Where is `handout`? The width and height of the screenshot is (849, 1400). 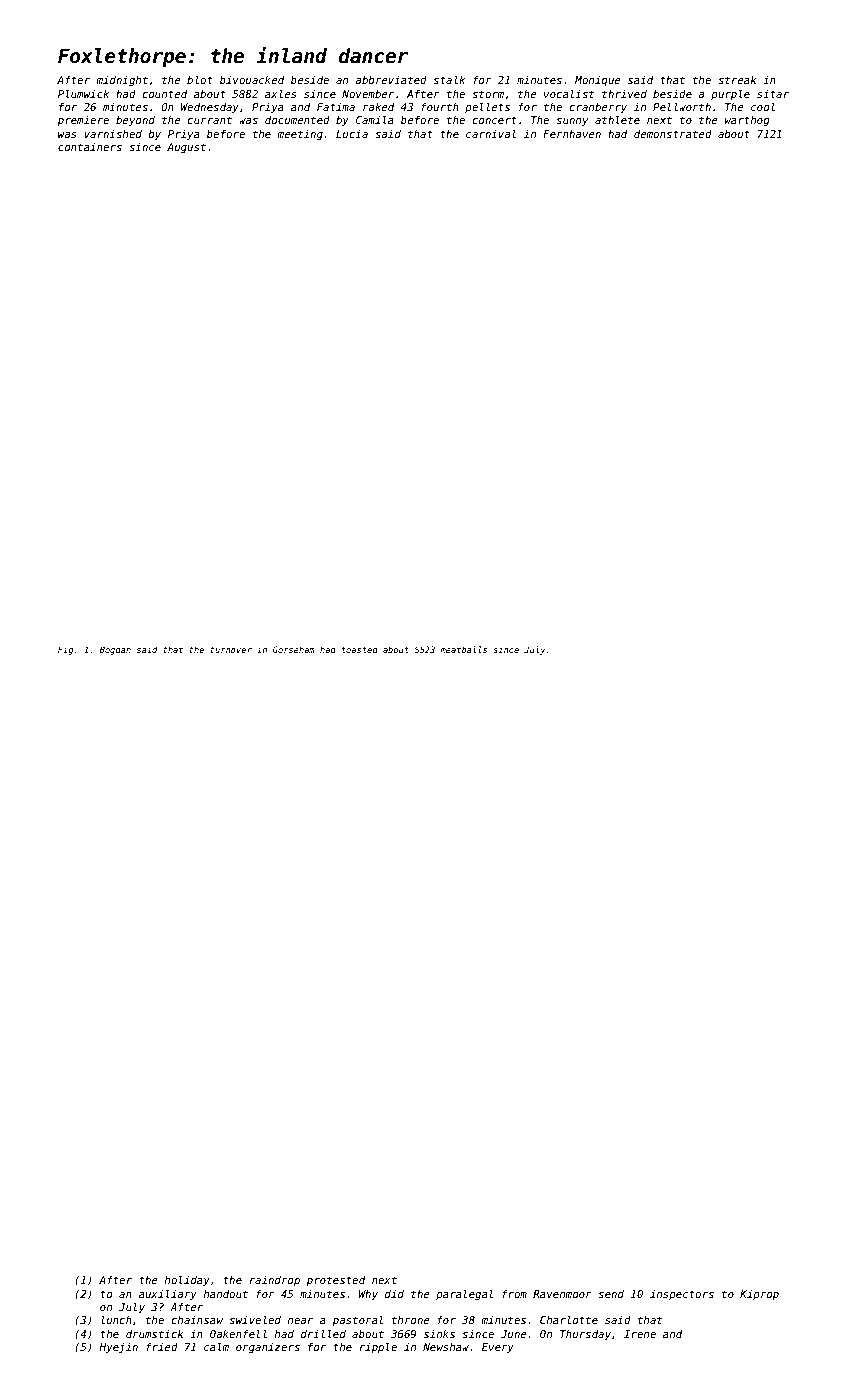
handout is located at coordinates (226, 1294).
